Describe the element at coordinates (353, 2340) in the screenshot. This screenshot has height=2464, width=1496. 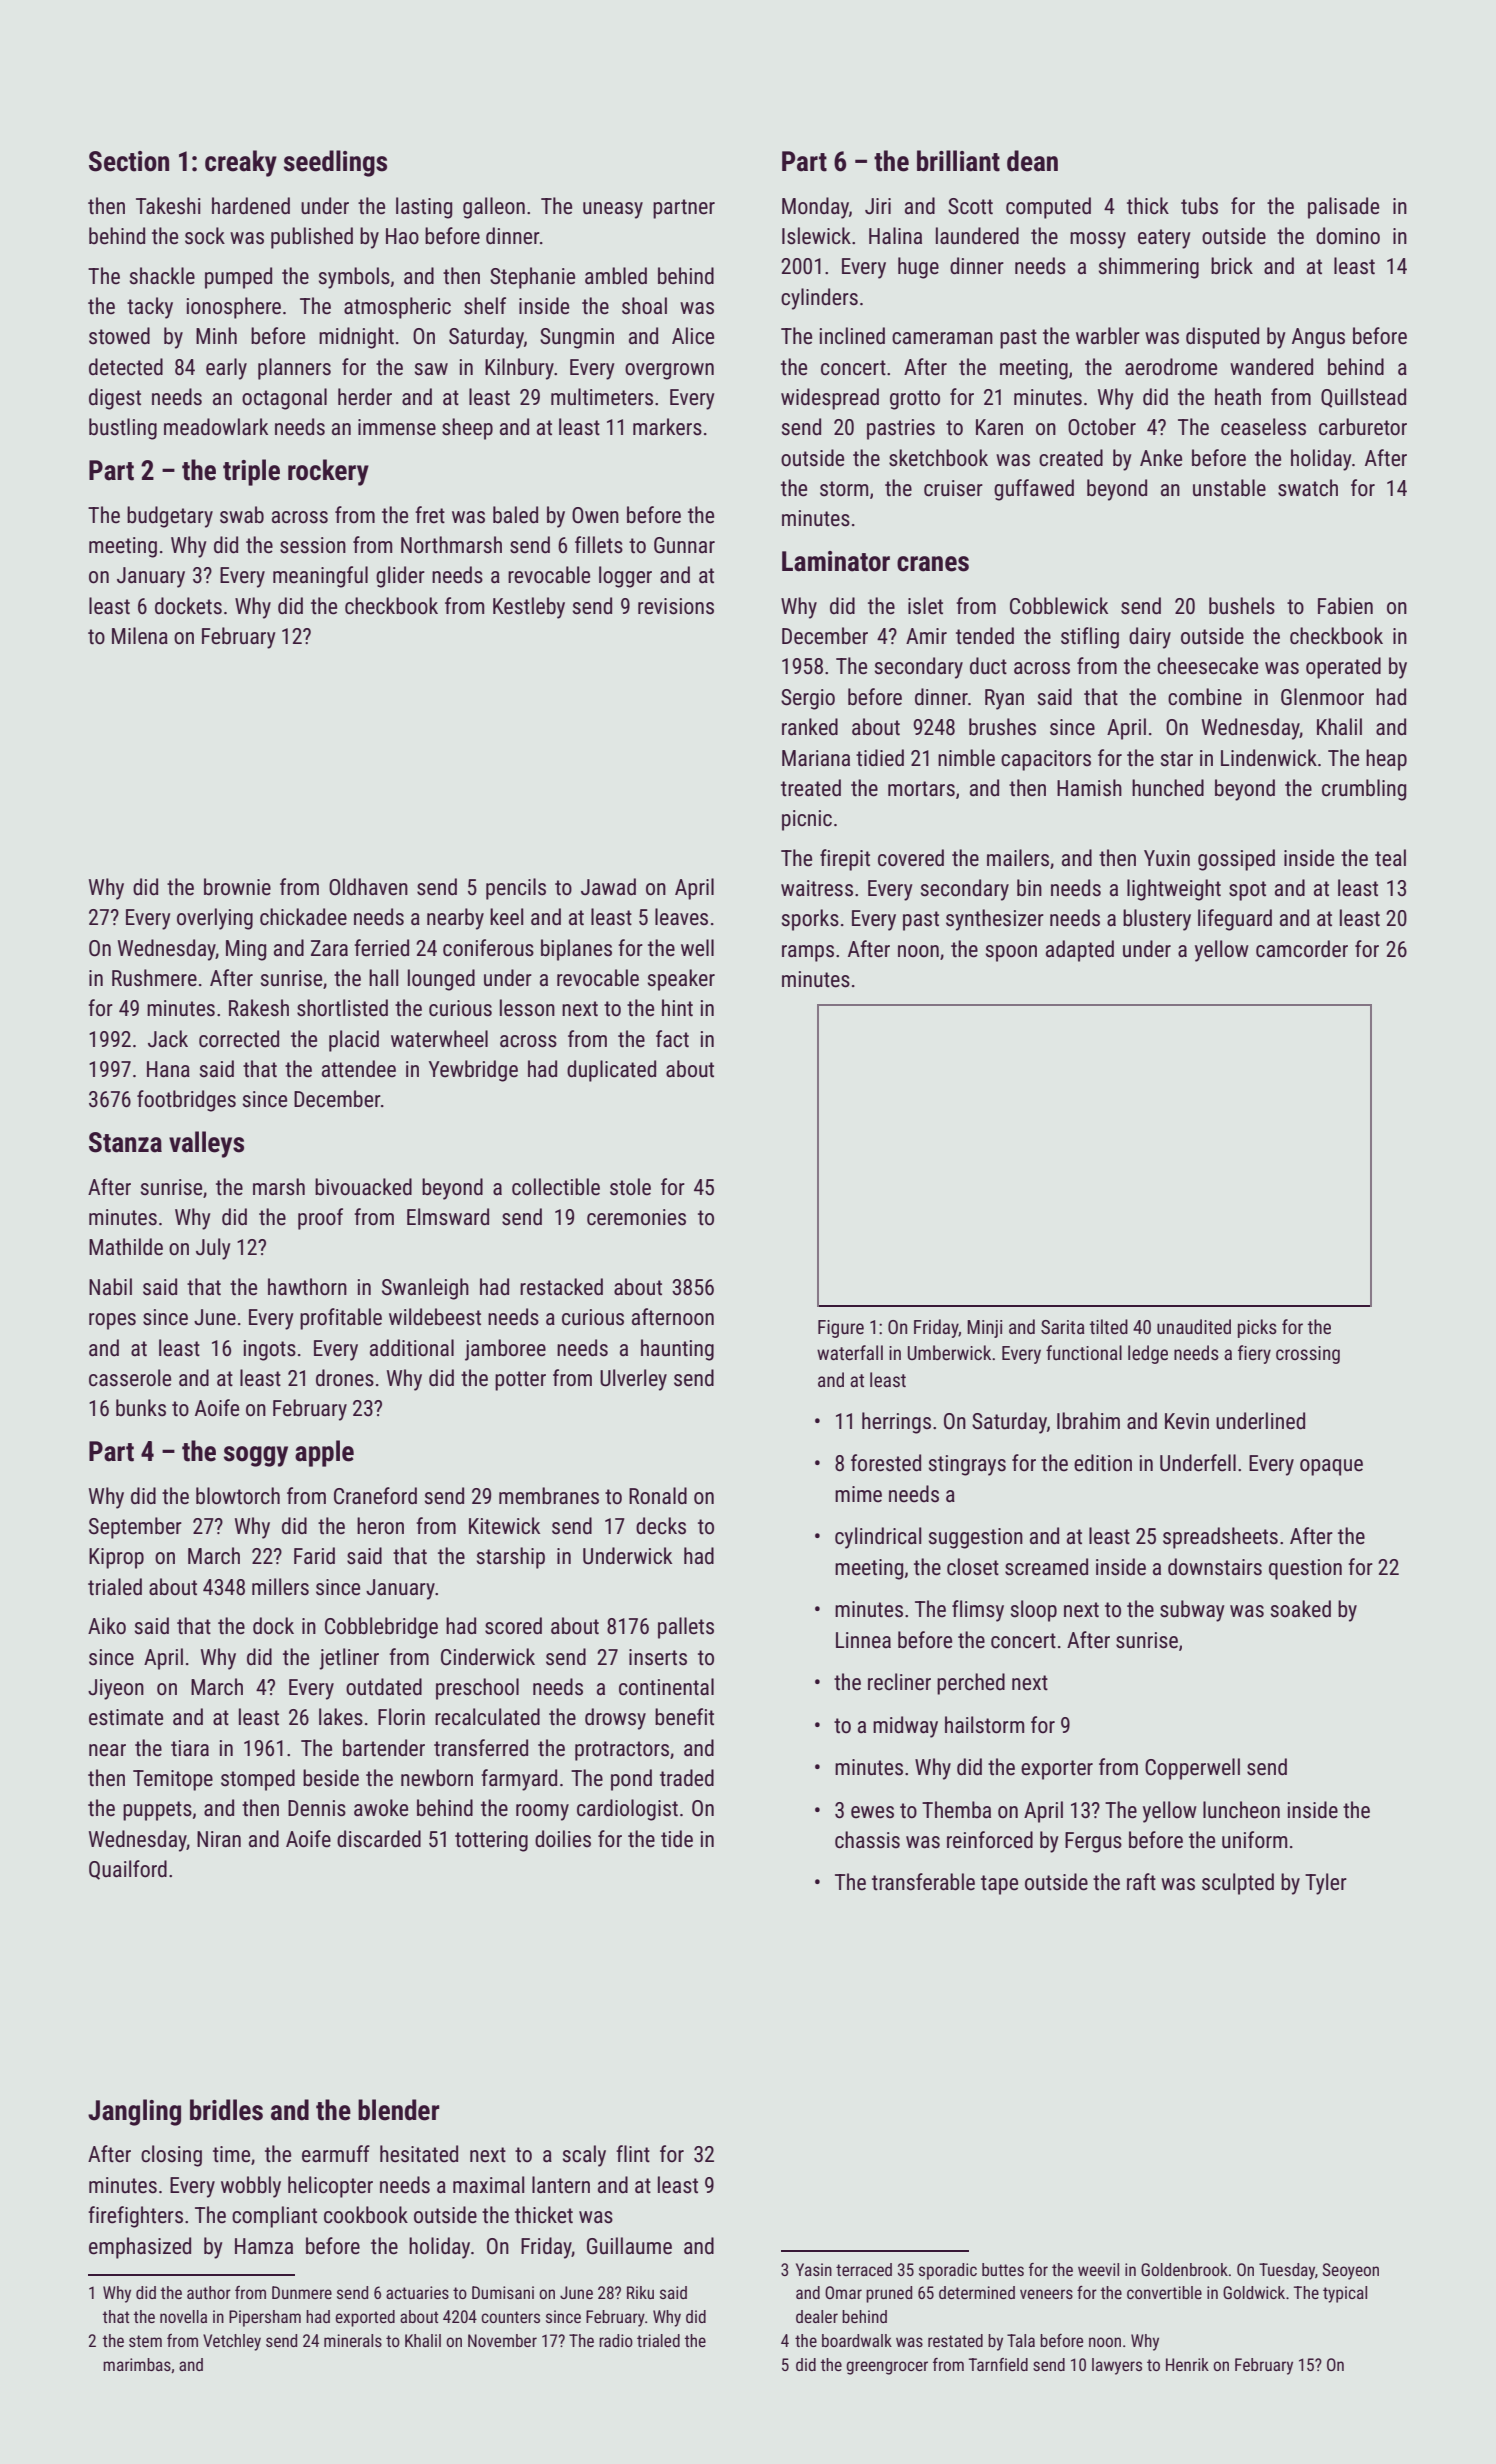
I see `minerals` at that location.
